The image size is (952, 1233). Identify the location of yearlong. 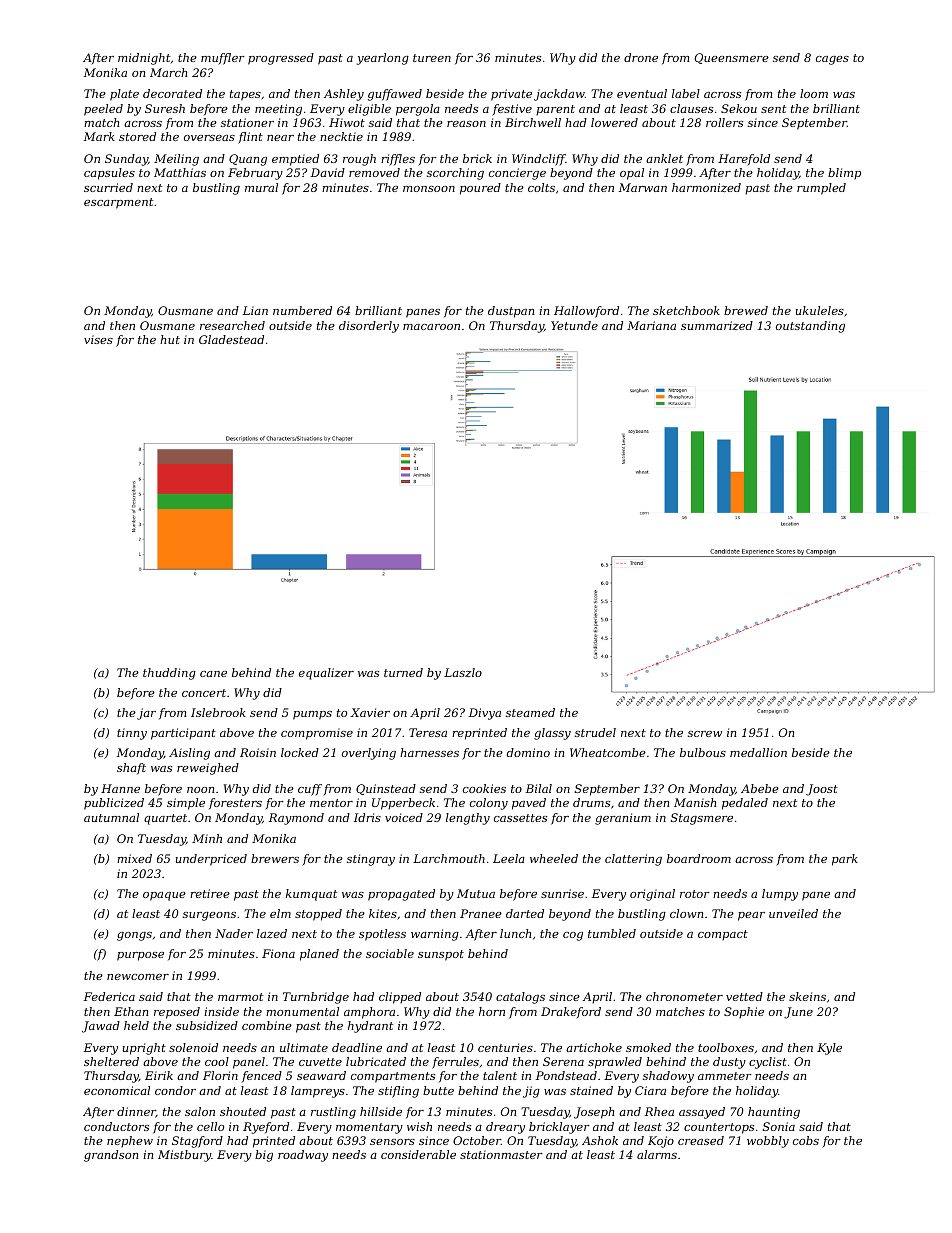
(383, 59).
